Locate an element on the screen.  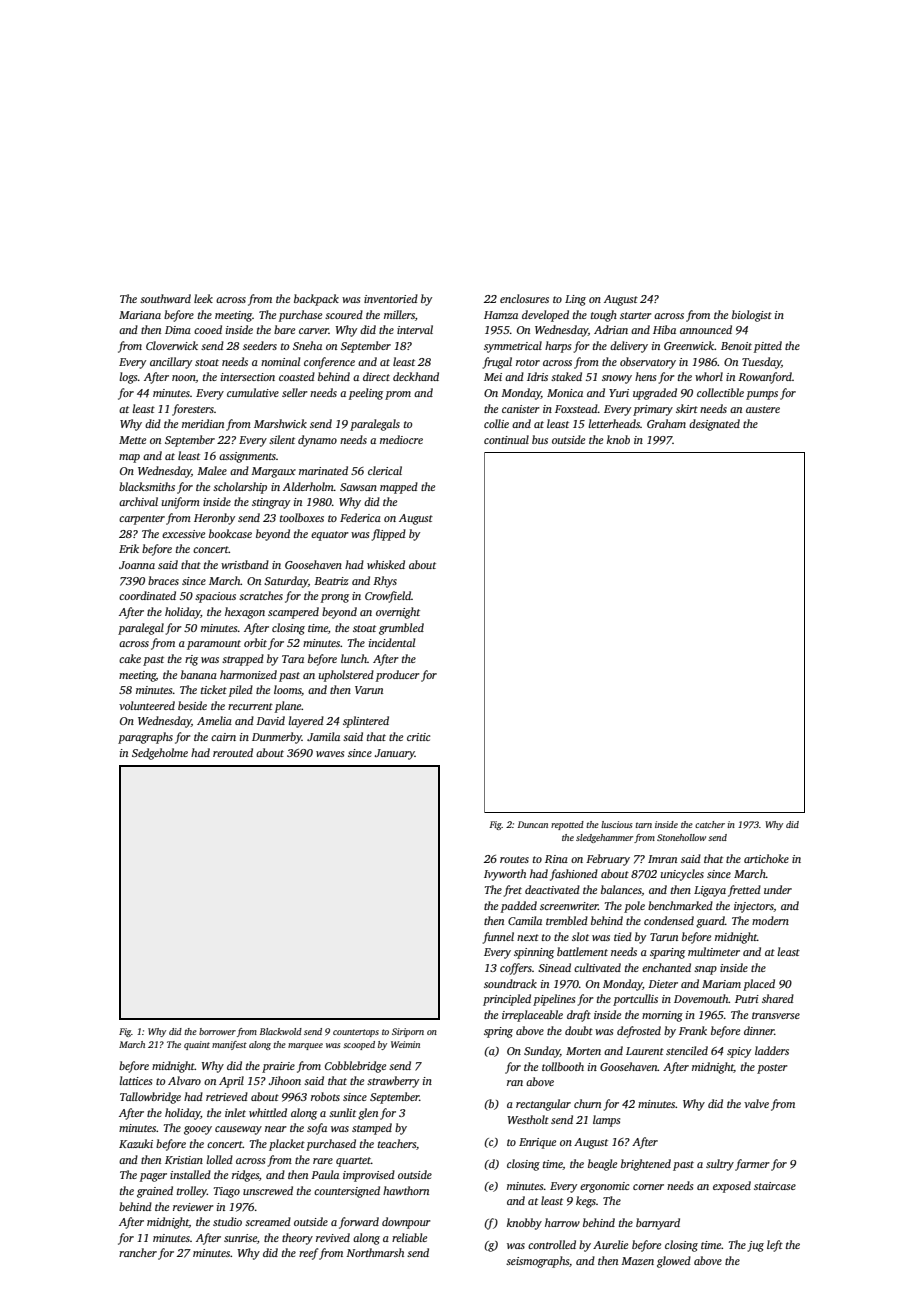
Graham is located at coordinates (666, 423).
